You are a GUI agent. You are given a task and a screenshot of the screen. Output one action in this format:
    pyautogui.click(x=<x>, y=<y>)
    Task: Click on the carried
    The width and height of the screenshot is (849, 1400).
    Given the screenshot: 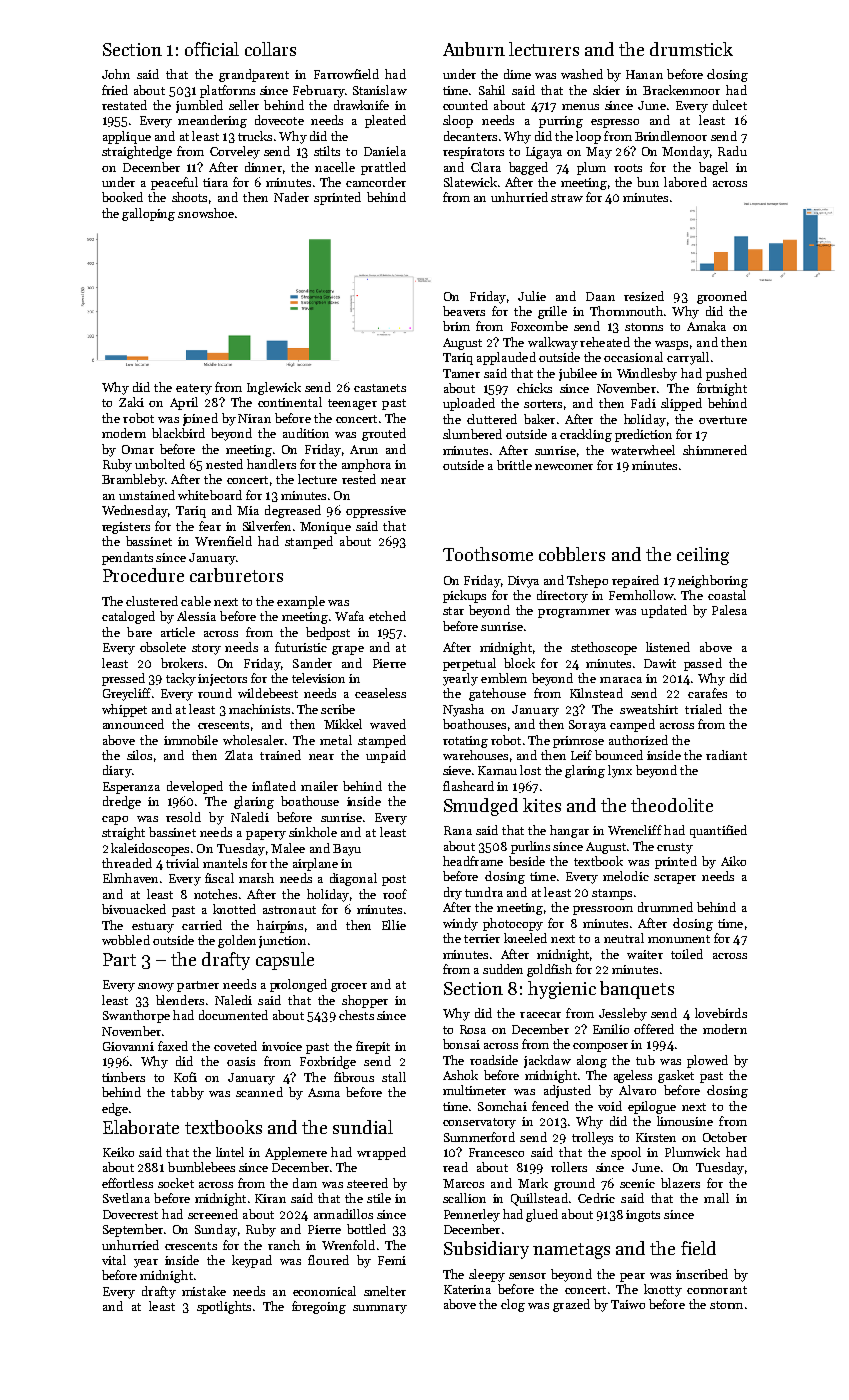 What is the action you would take?
    pyautogui.click(x=202, y=925)
